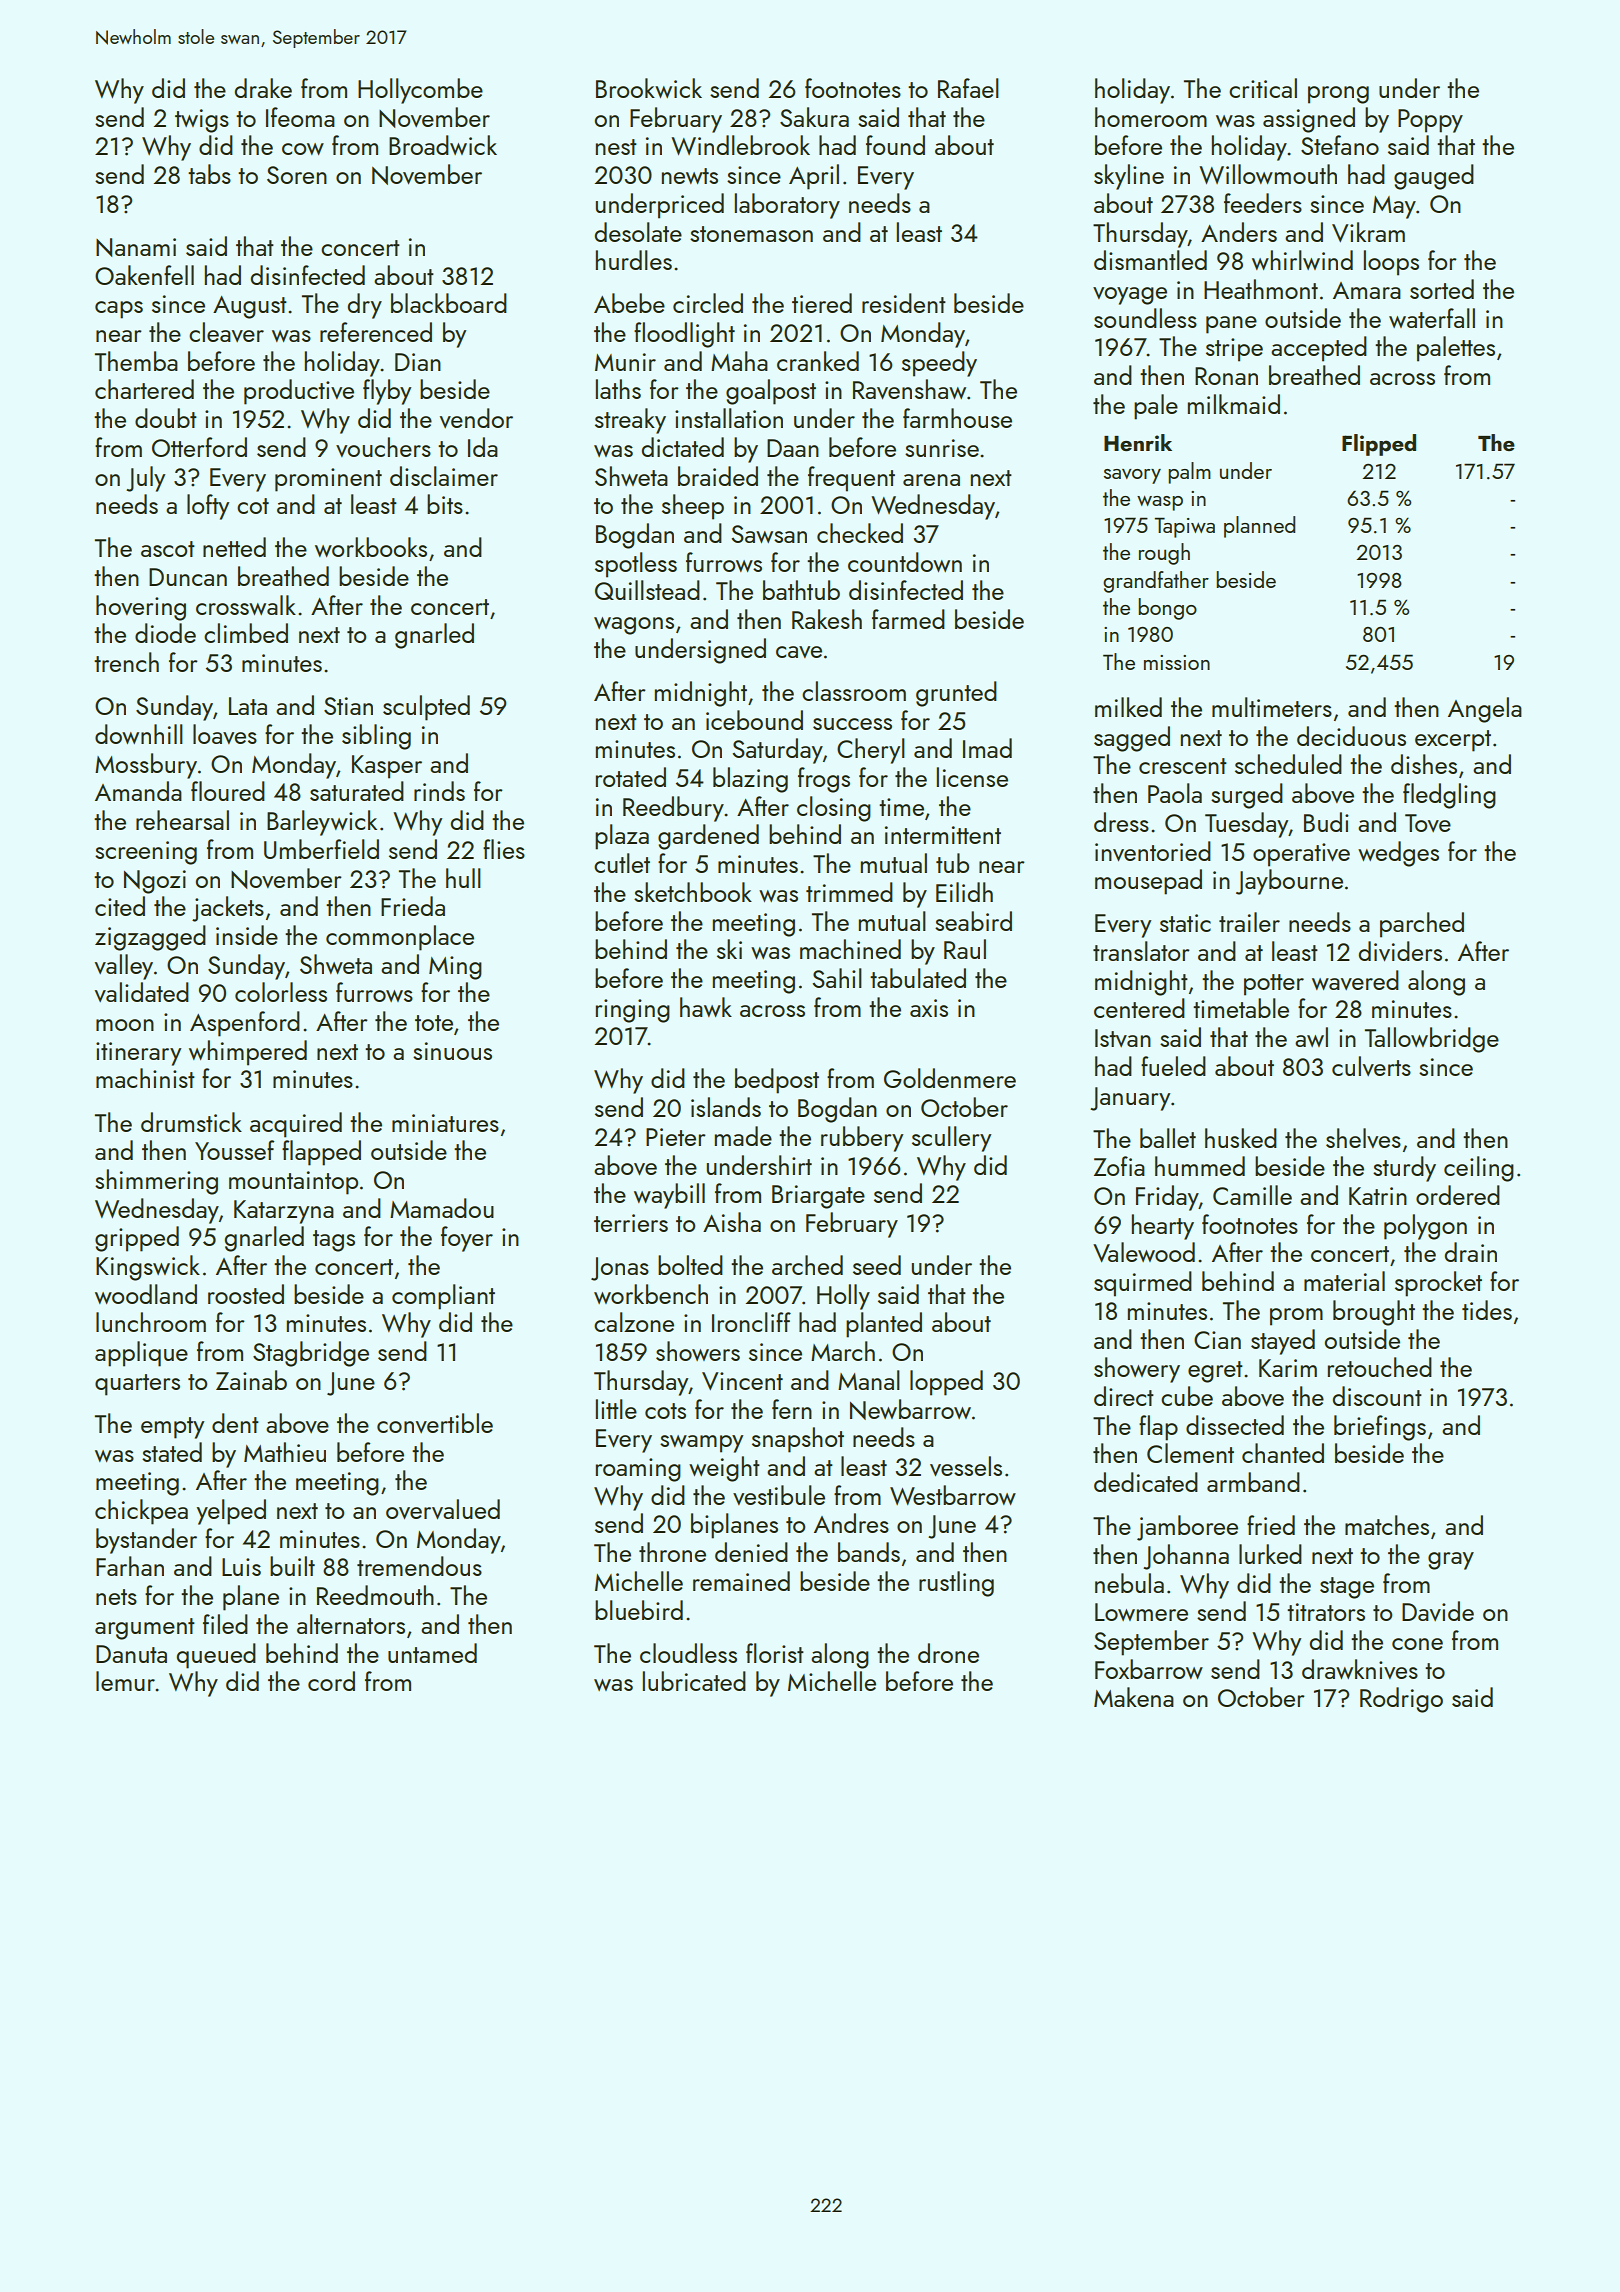 The height and width of the screenshot is (2292, 1620). I want to click on miniatures, so click(445, 1123).
